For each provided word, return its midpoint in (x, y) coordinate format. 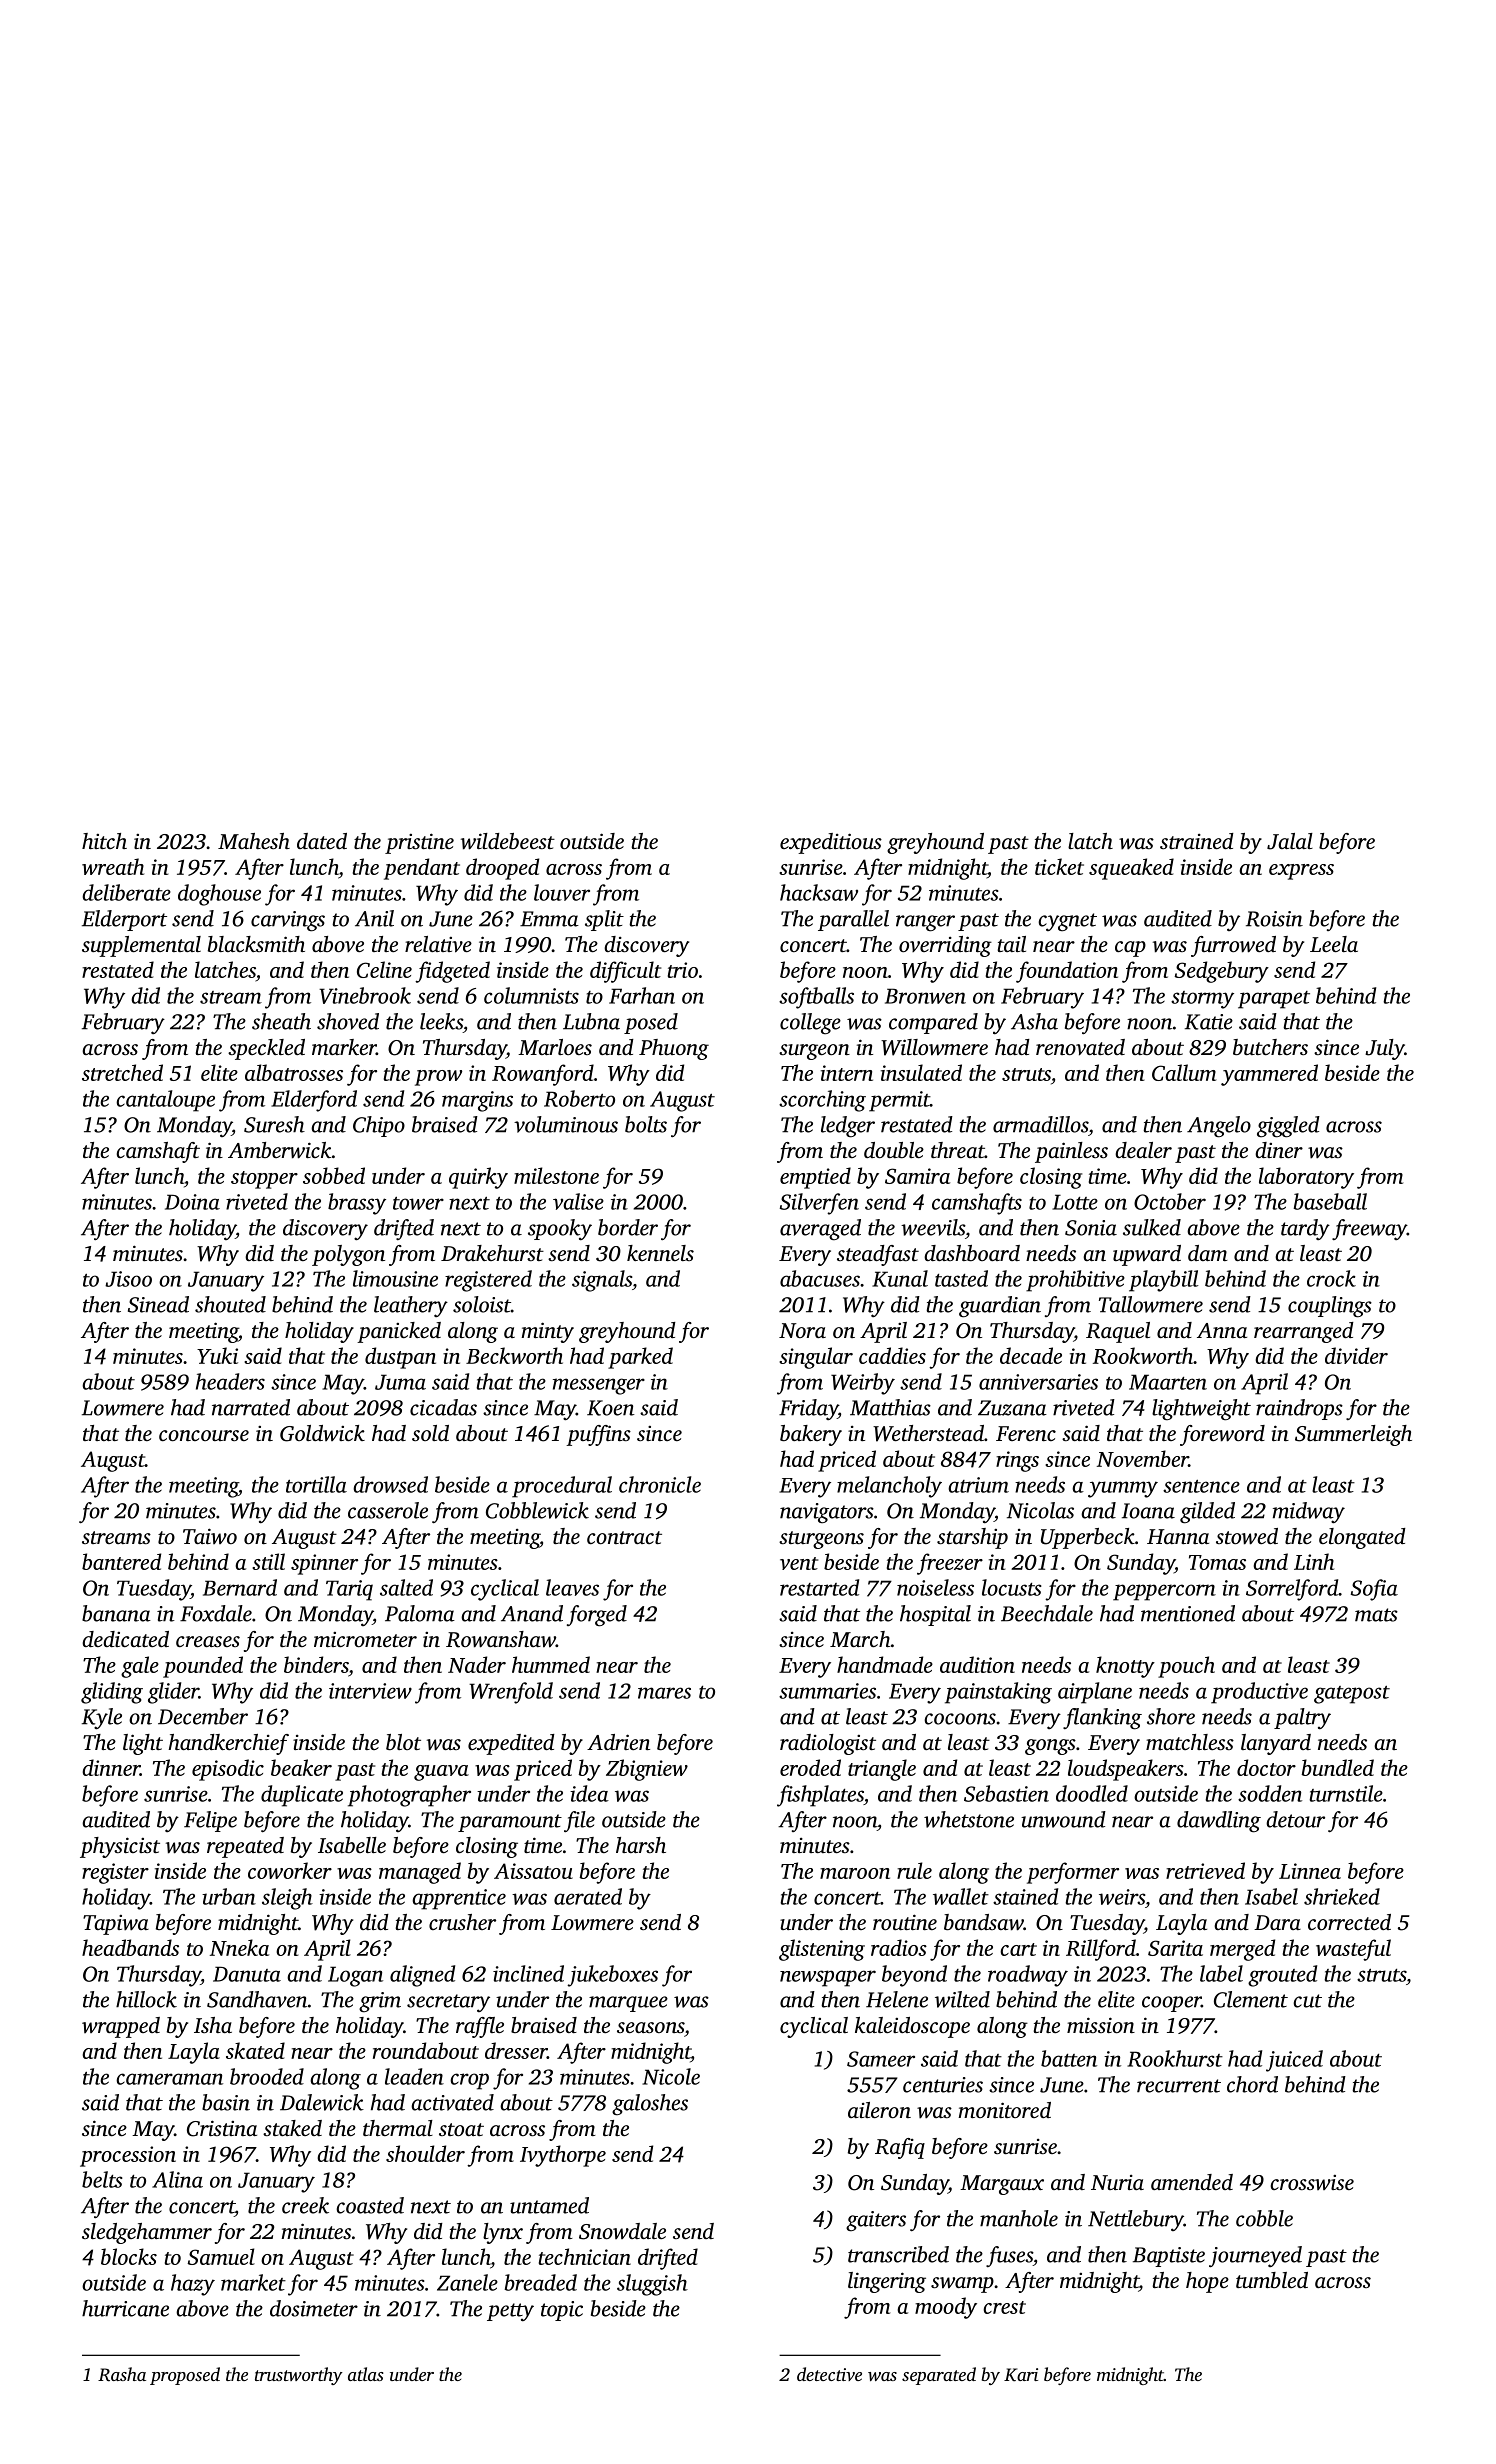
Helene (897, 1999)
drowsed (390, 1484)
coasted (370, 2205)
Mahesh (254, 841)
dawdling (1219, 1822)
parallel (853, 920)
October (1170, 1201)
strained (1197, 841)
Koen (611, 1408)
